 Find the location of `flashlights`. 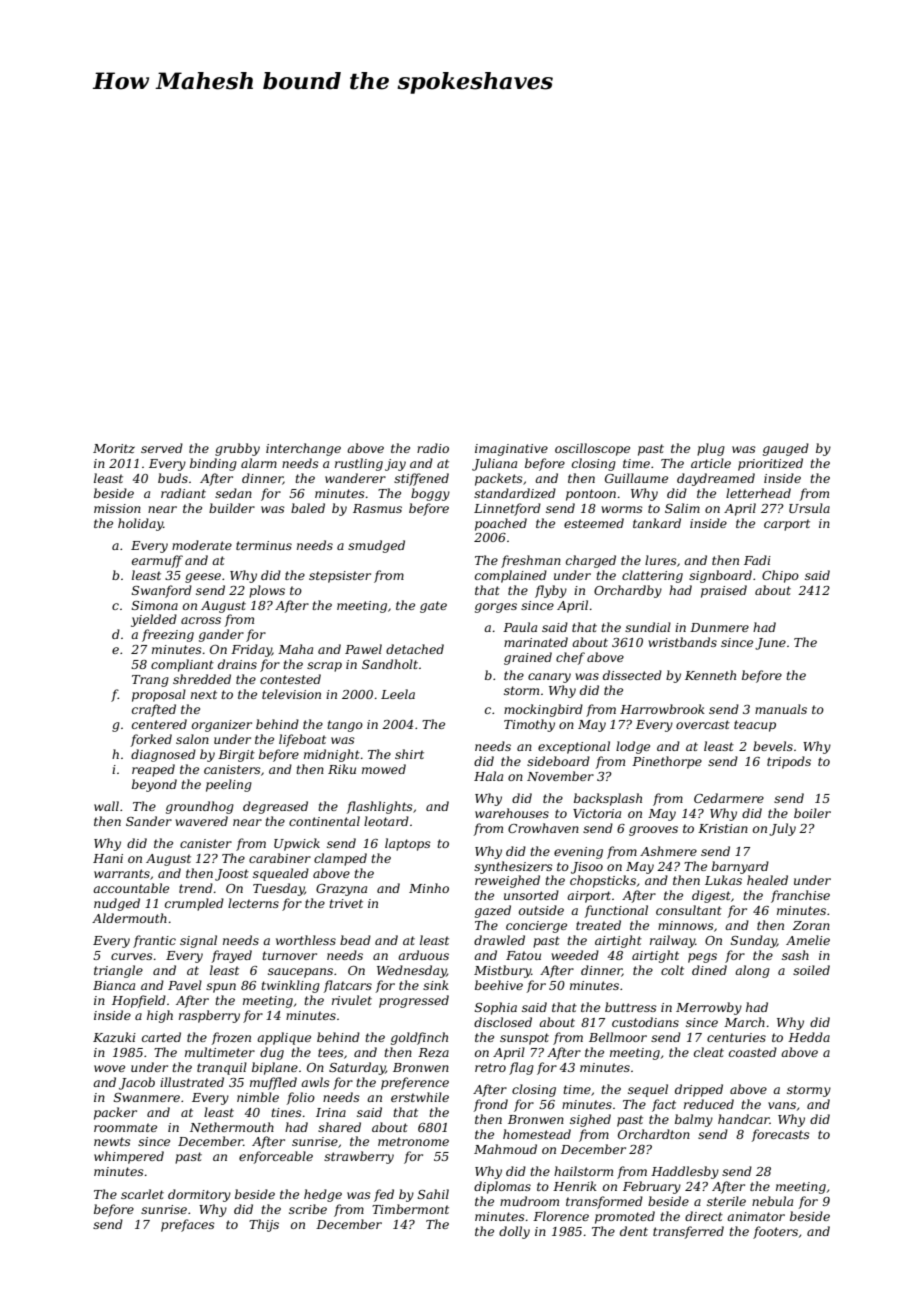

flashlights is located at coordinates (379, 807).
